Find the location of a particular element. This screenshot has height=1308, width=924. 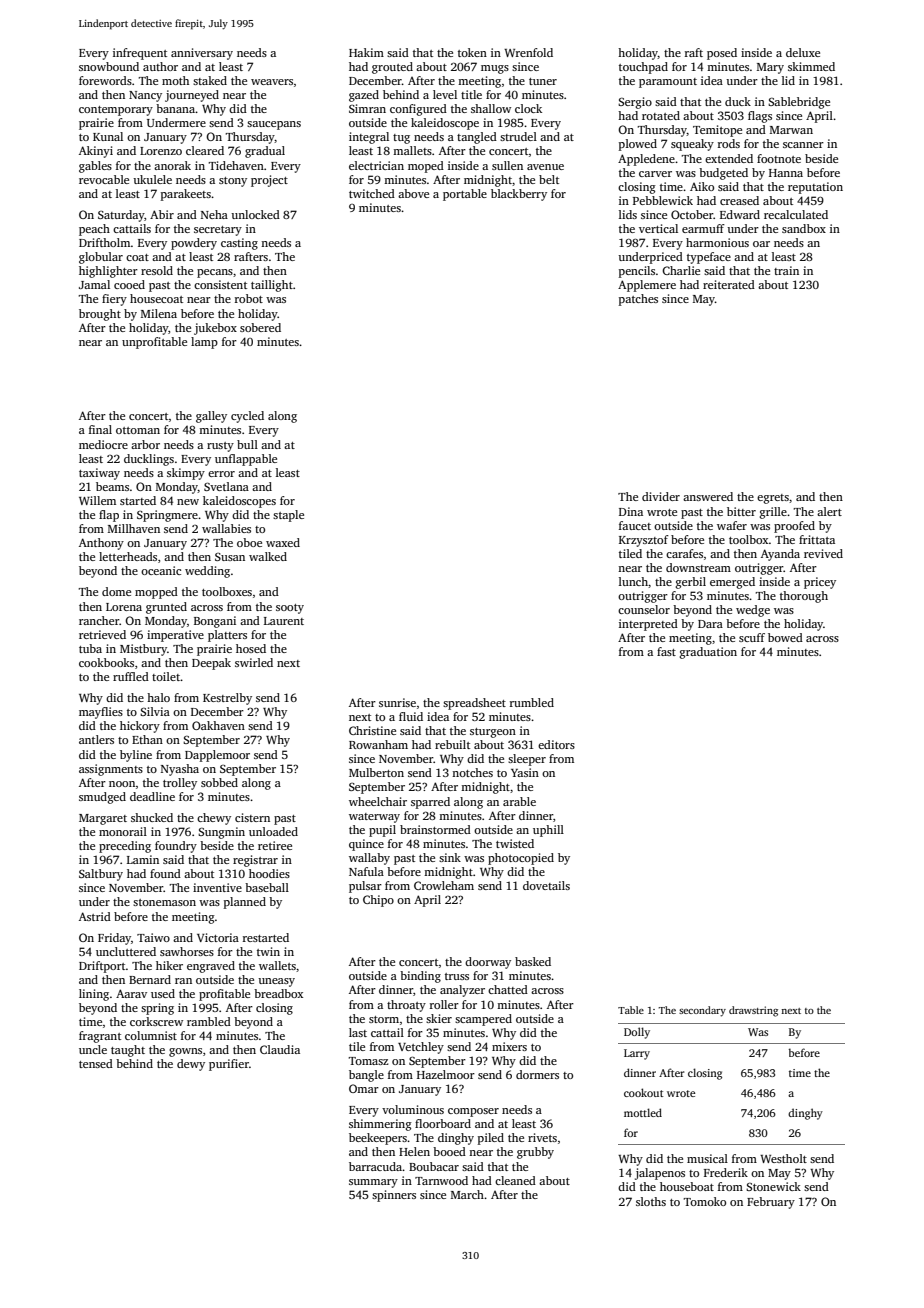

Astrid is located at coordinates (95, 916).
